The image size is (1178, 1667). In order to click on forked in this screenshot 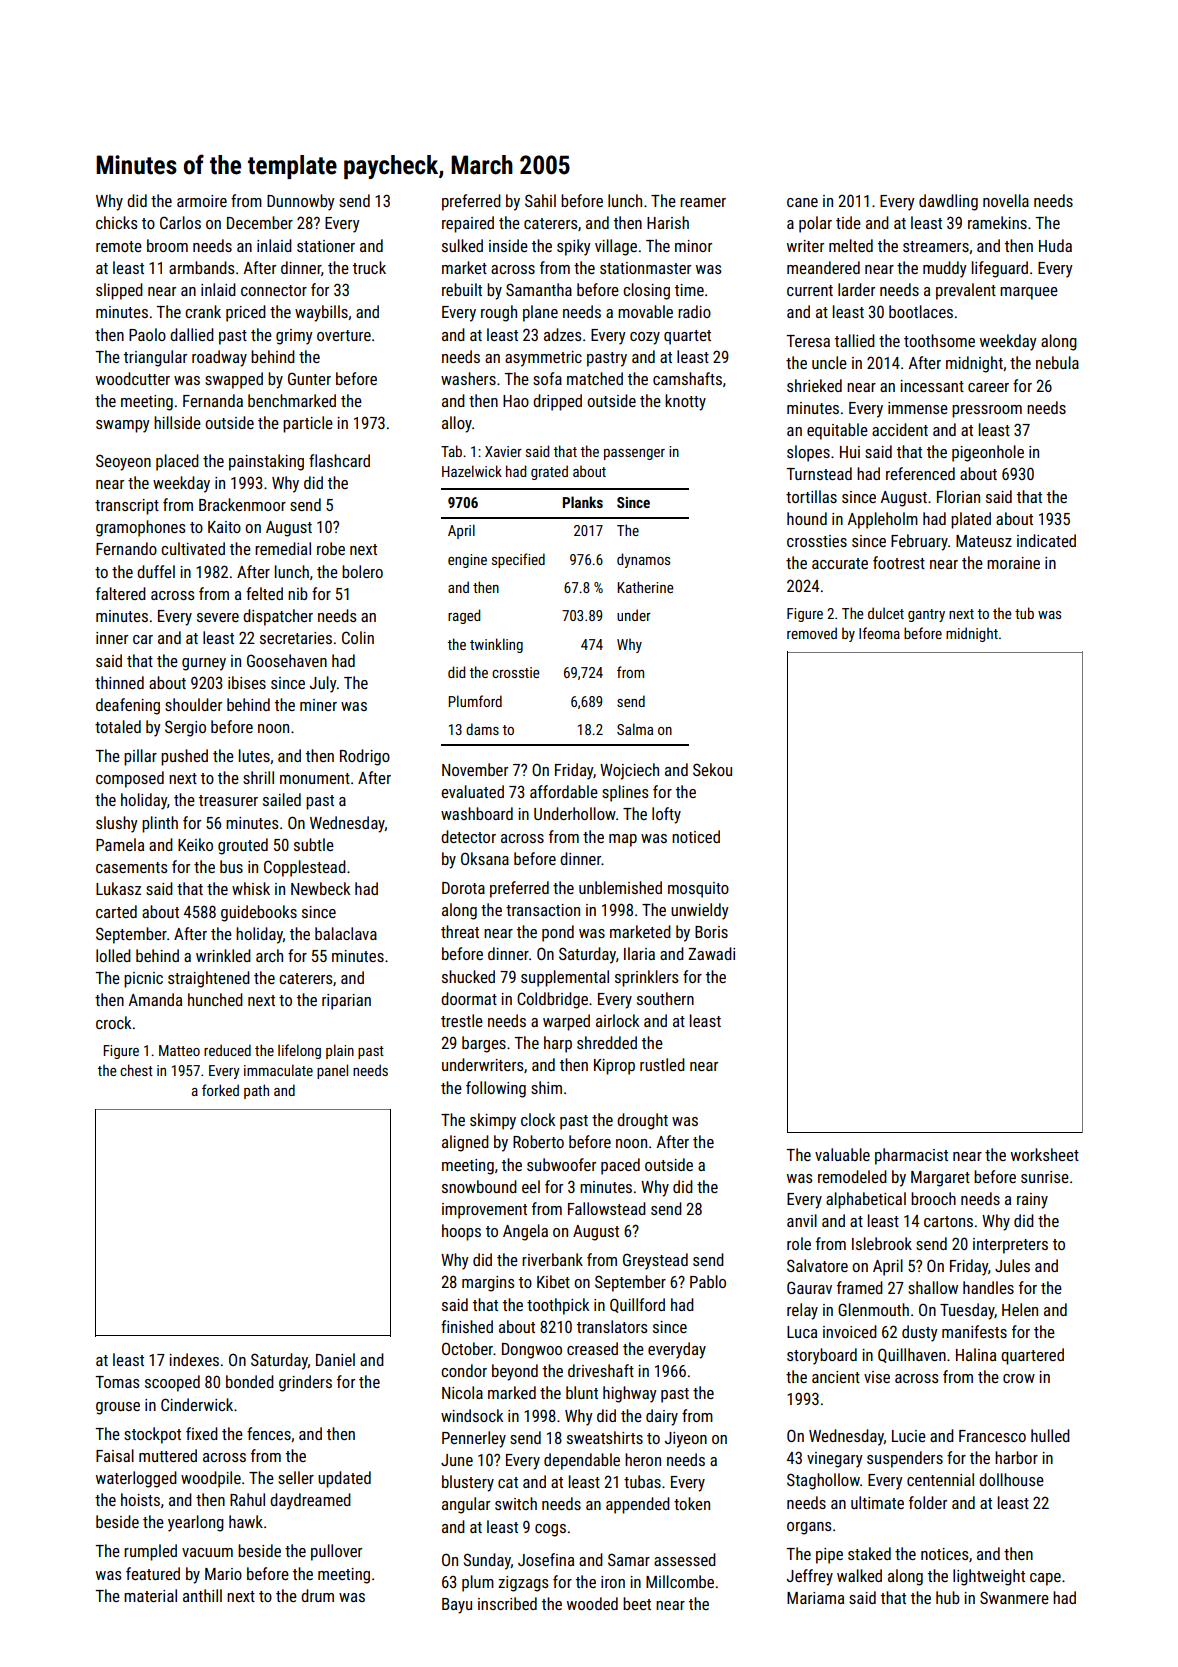, I will do `click(220, 1090)`.
